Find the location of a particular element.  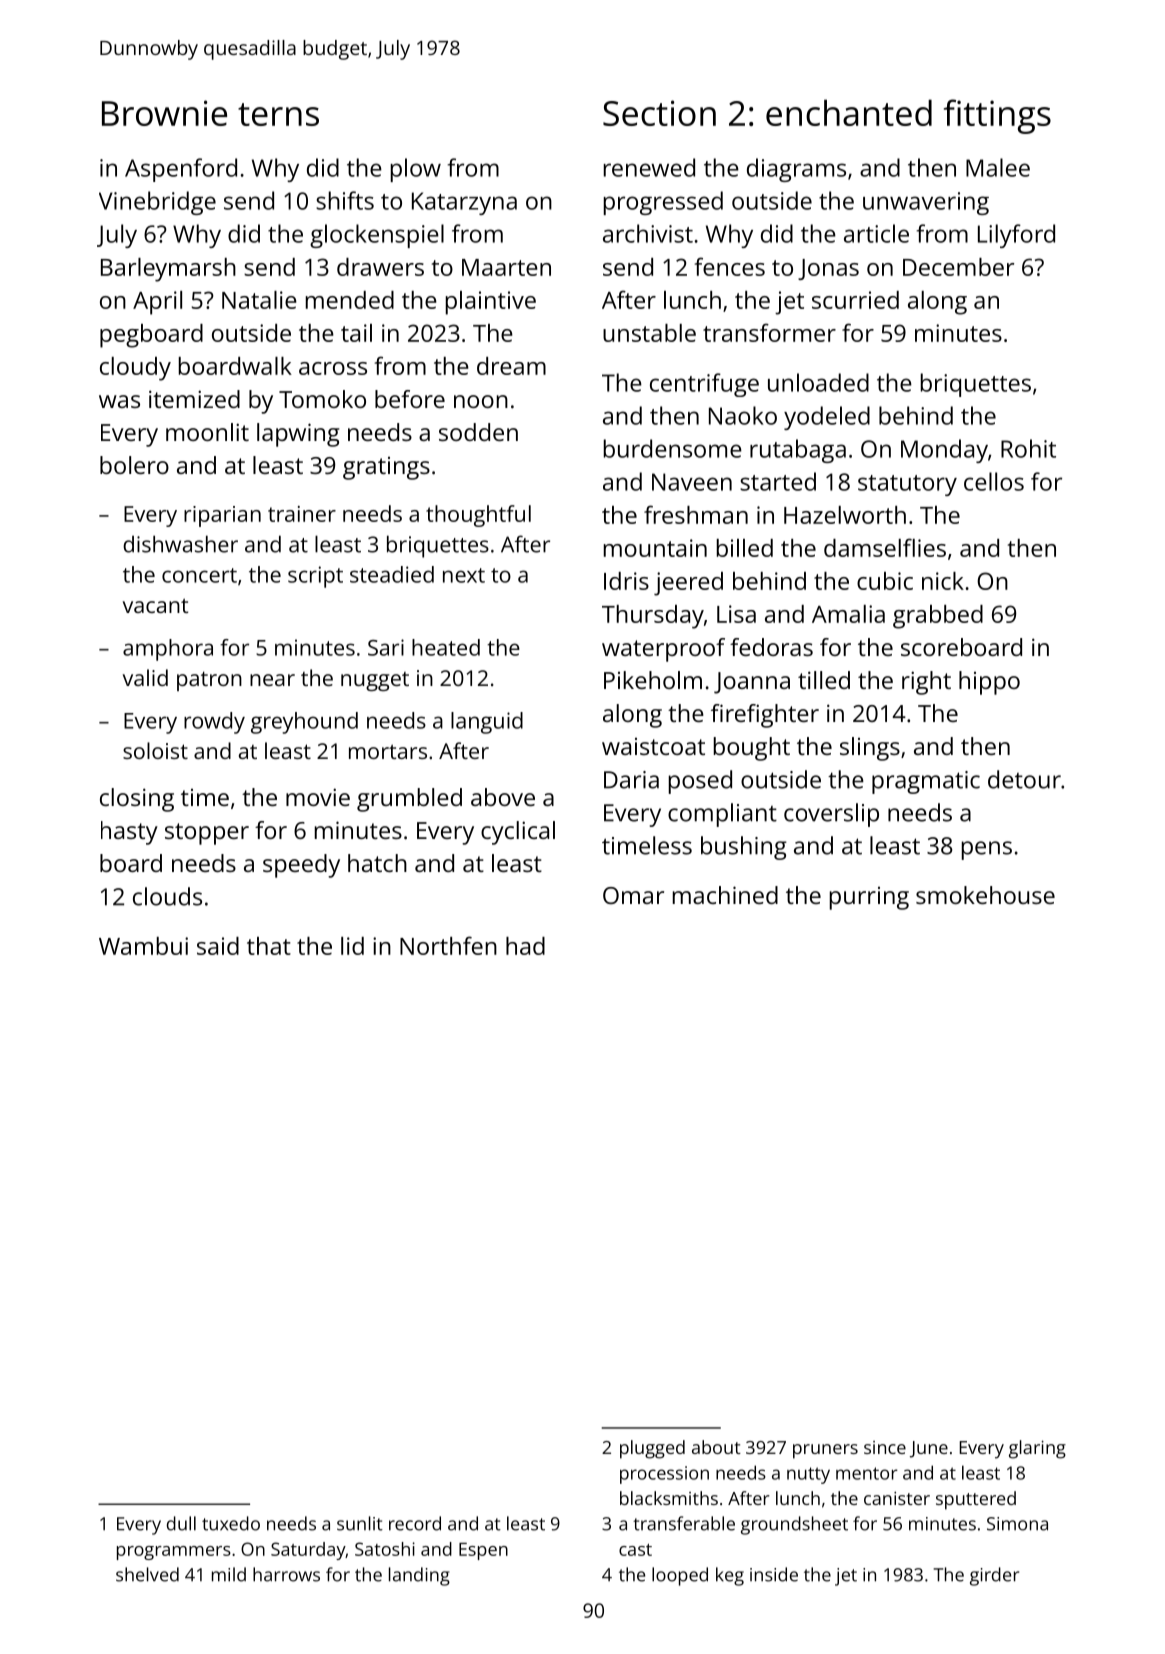

dull is located at coordinates (181, 1523).
